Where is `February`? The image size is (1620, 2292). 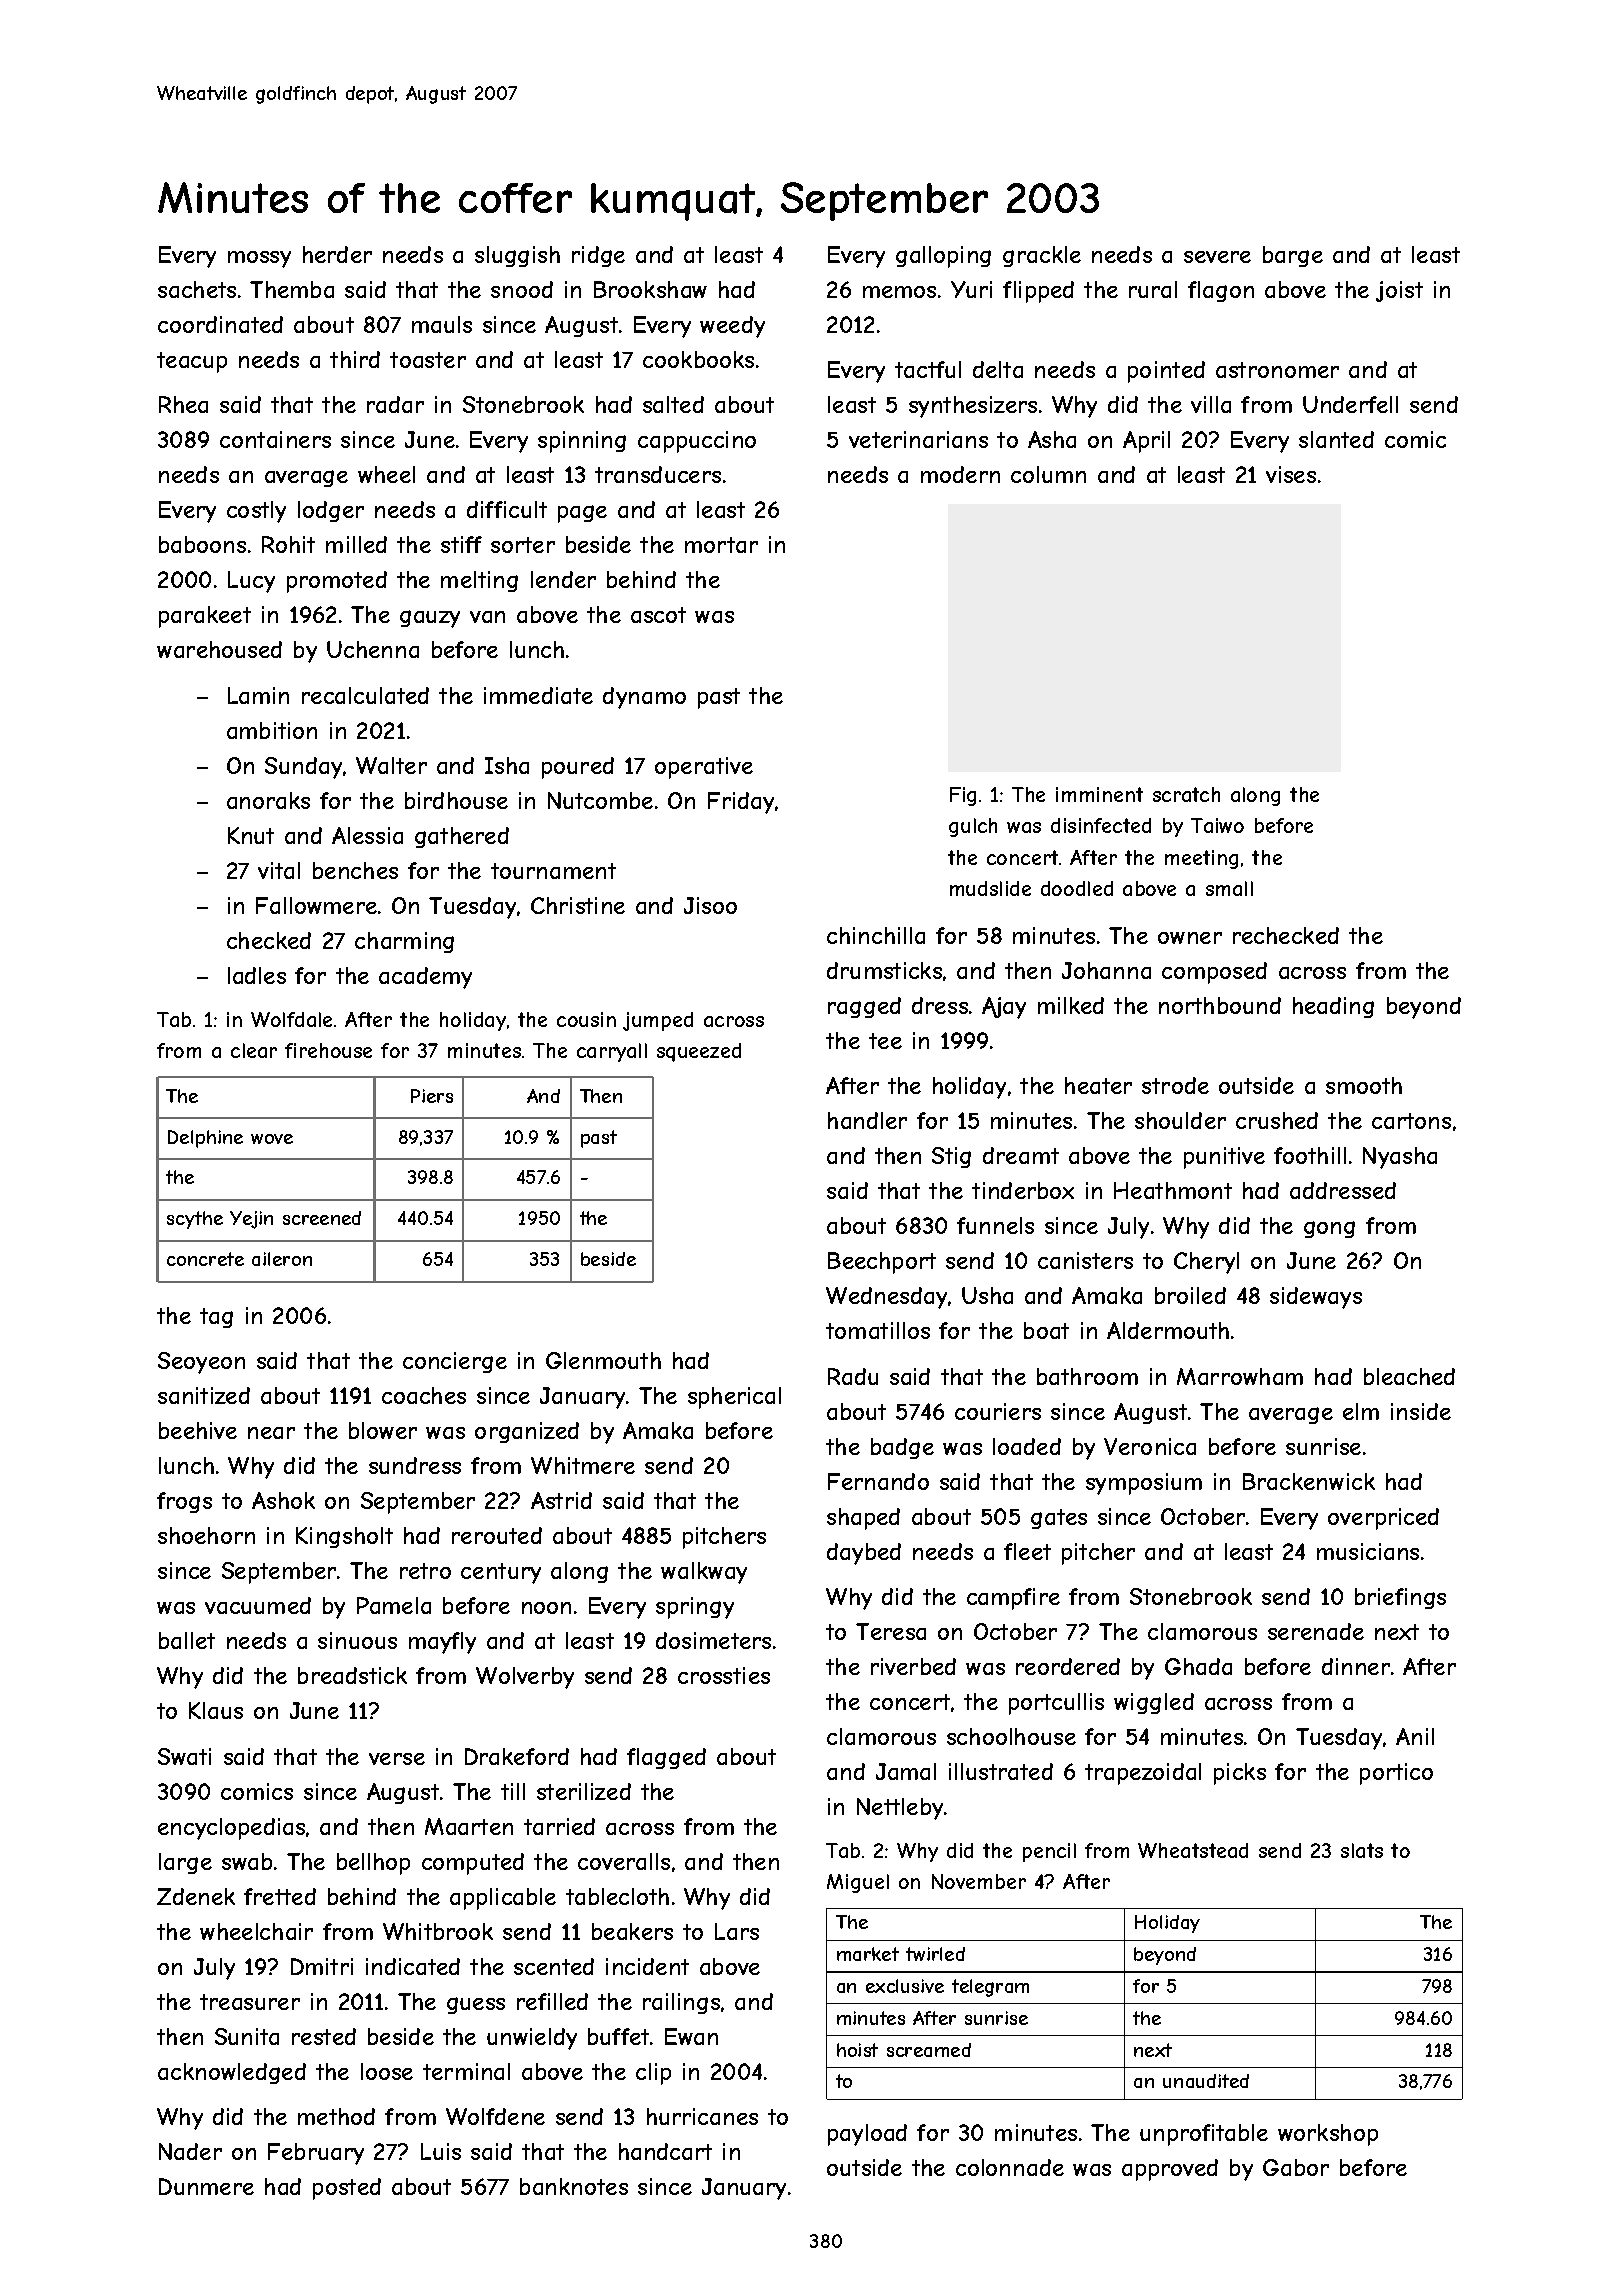 February is located at coordinates (316, 2154).
